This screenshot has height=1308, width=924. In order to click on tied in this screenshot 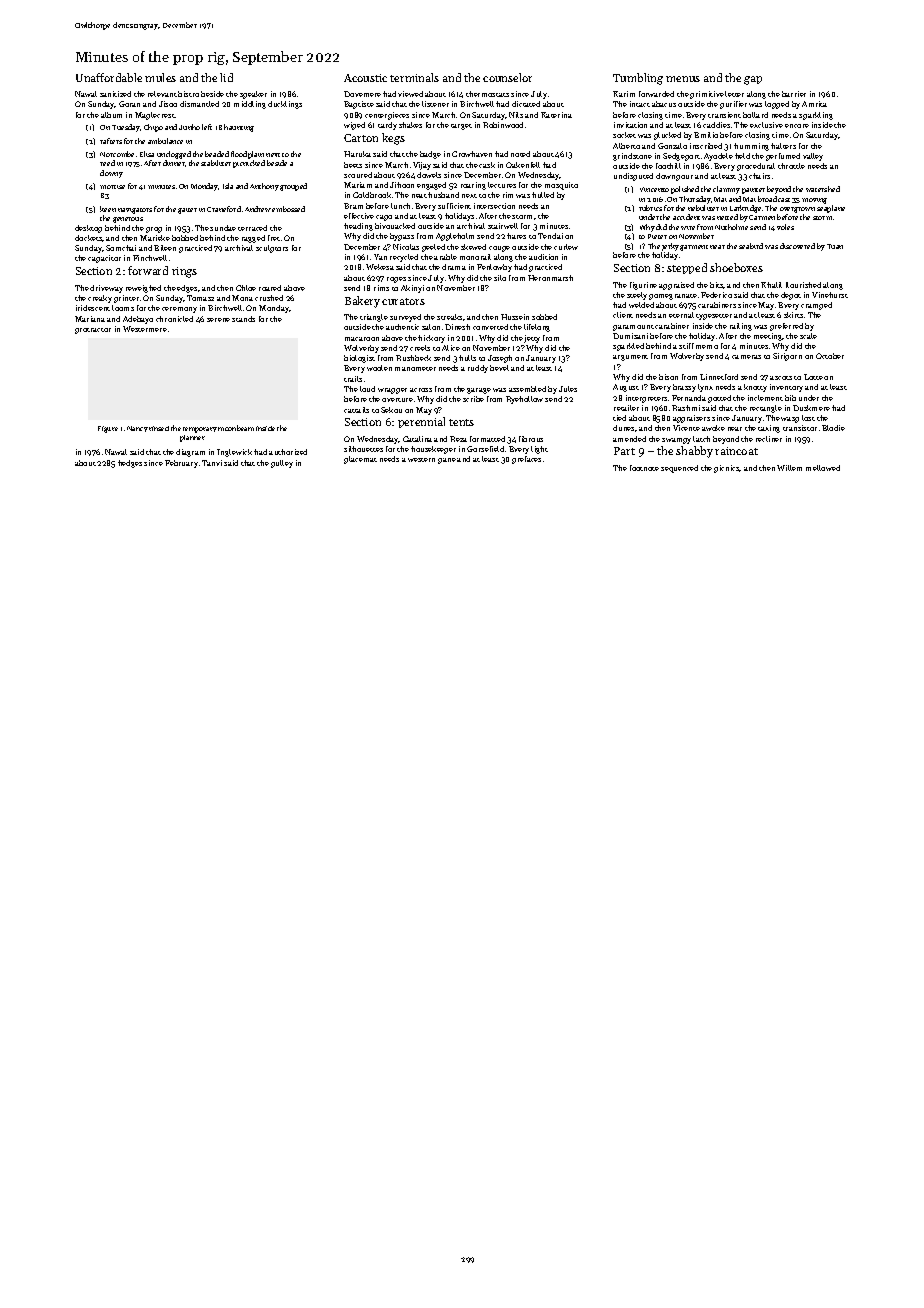, I will do `click(619, 418)`.
